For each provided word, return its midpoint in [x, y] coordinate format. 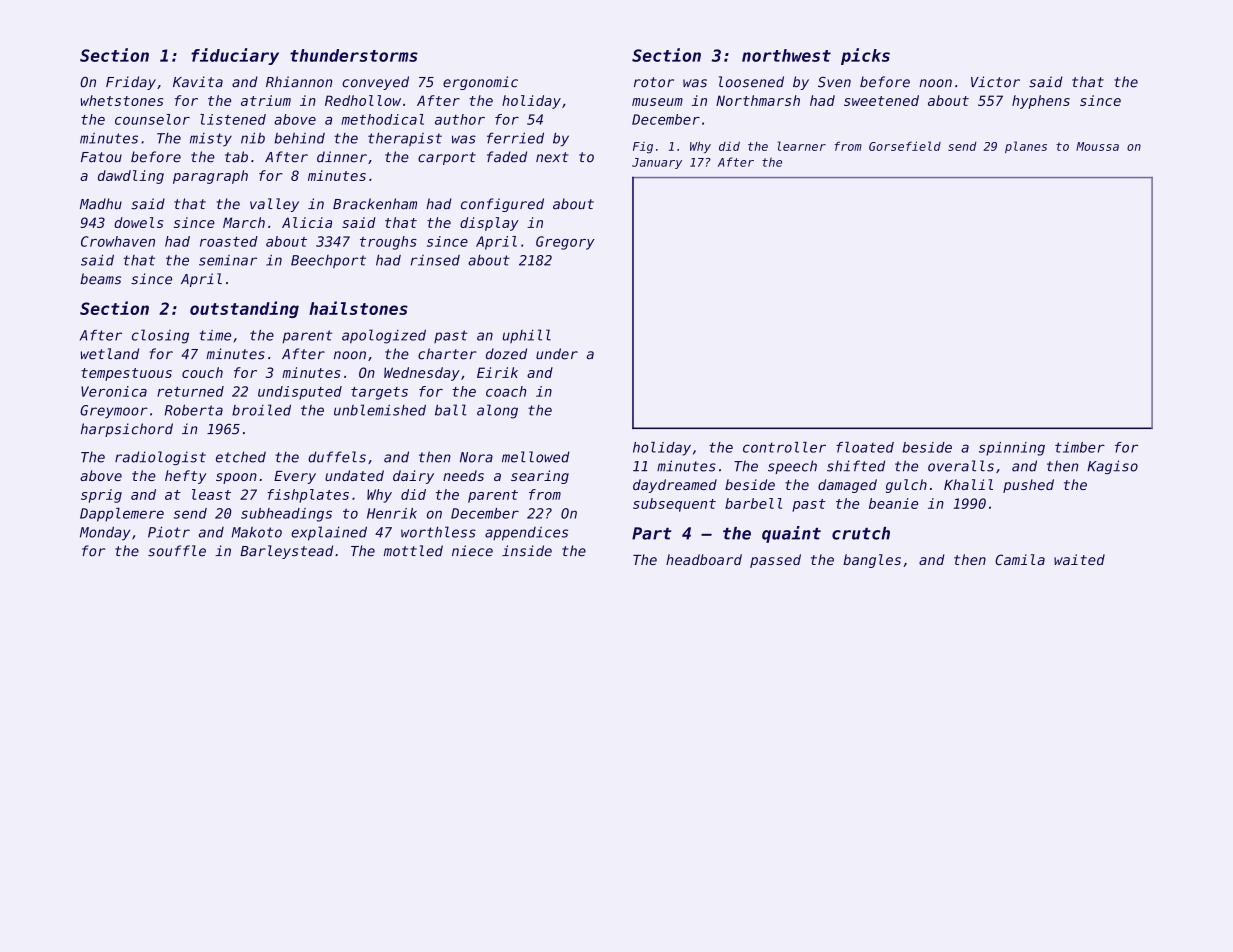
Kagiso [1112, 467]
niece [472, 551]
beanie [893, 503]
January [657, 163]
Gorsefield [905, 146]
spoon [236, 478]
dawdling [131, 177]
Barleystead [286, 552]
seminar [228, 260]
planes [1026, 147]
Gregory [565, 243]
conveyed [375, 83]
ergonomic [480, 83]
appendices [526, 534]
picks [865, 56]
